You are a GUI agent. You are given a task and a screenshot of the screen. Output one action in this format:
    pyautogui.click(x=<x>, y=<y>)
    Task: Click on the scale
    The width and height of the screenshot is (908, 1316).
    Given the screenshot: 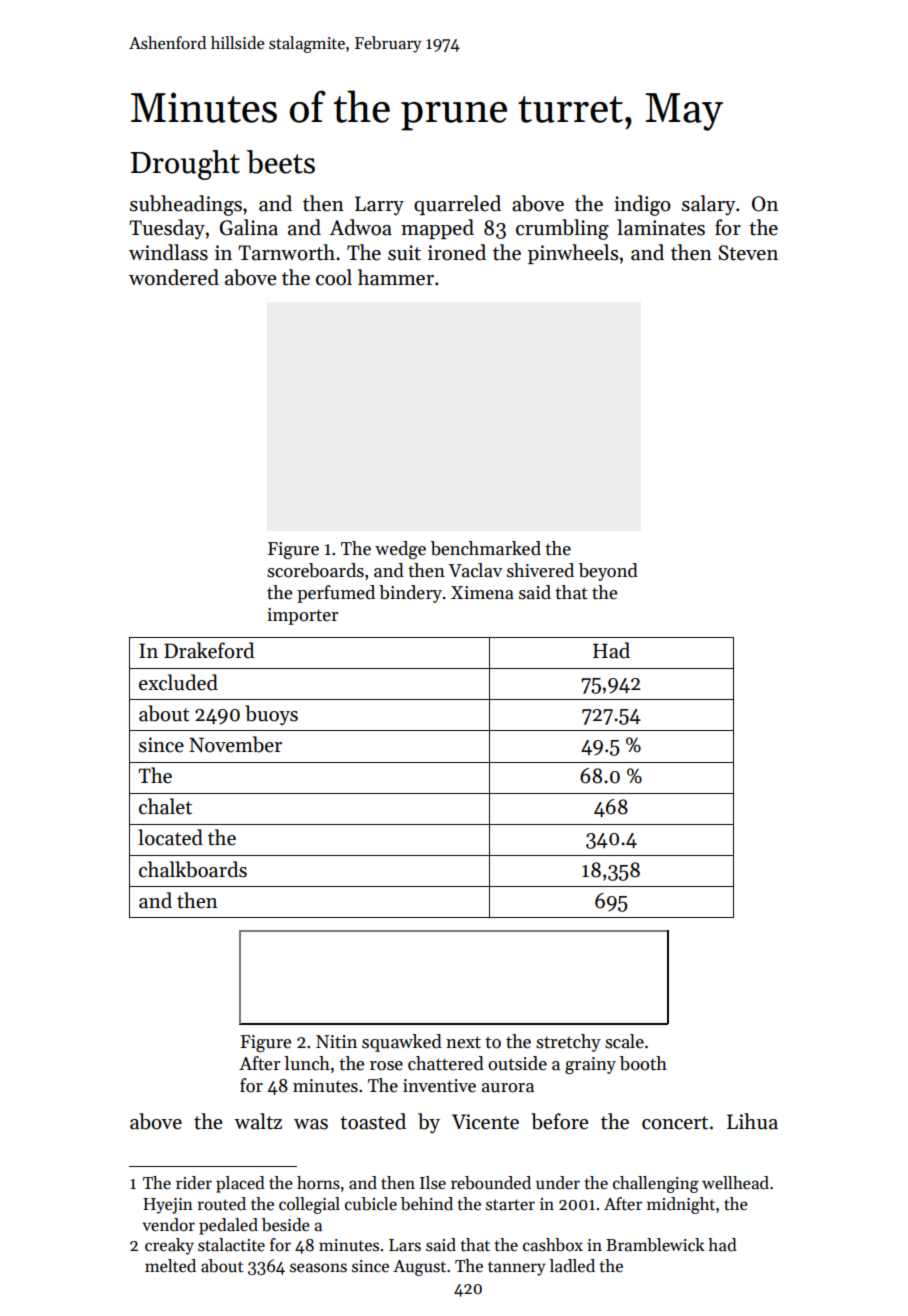 What is the action you would take?
    pyautogui.click(x=624, y=1041)
